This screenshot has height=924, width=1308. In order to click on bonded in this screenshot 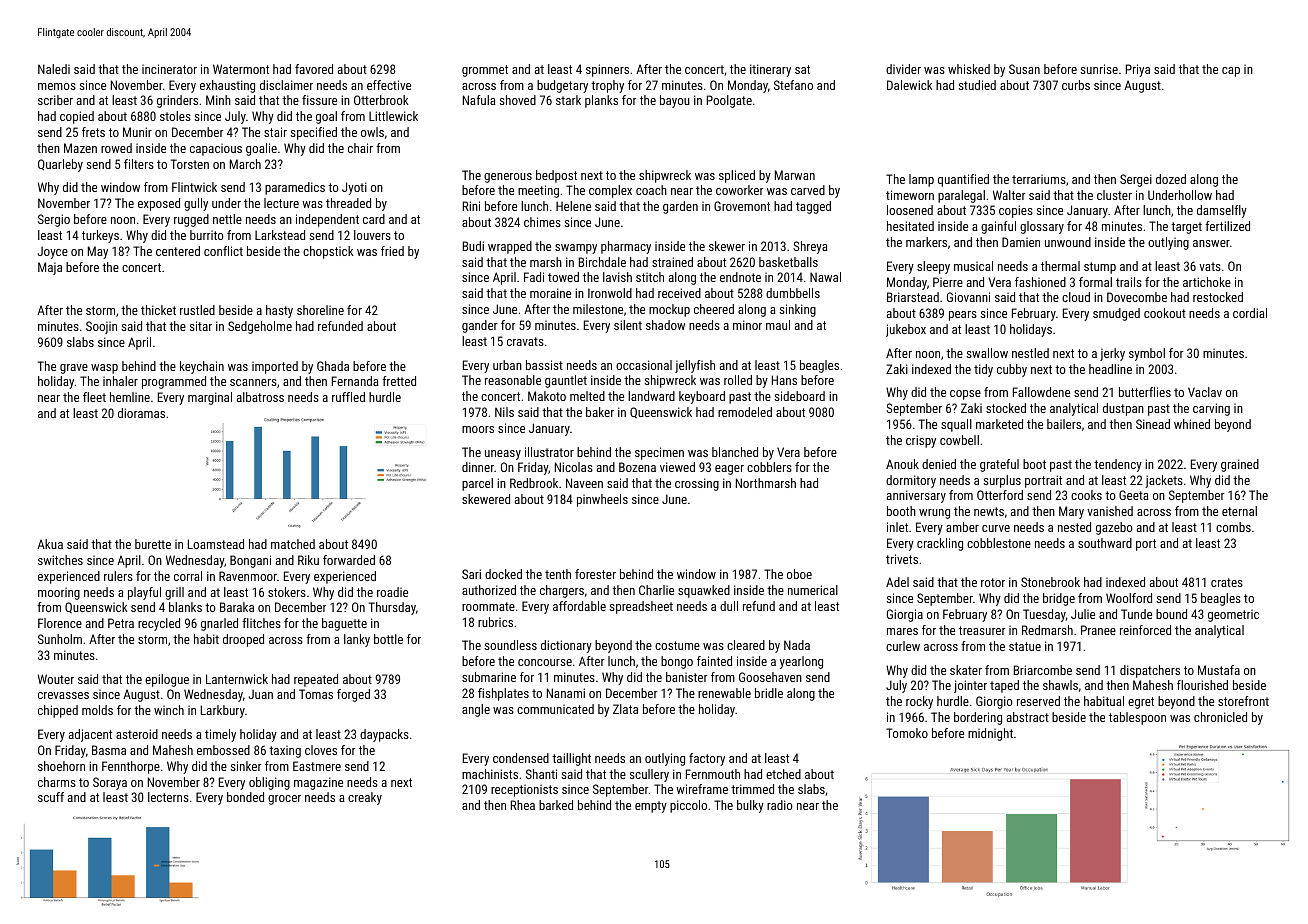, I will do `click(245, 797)`.
